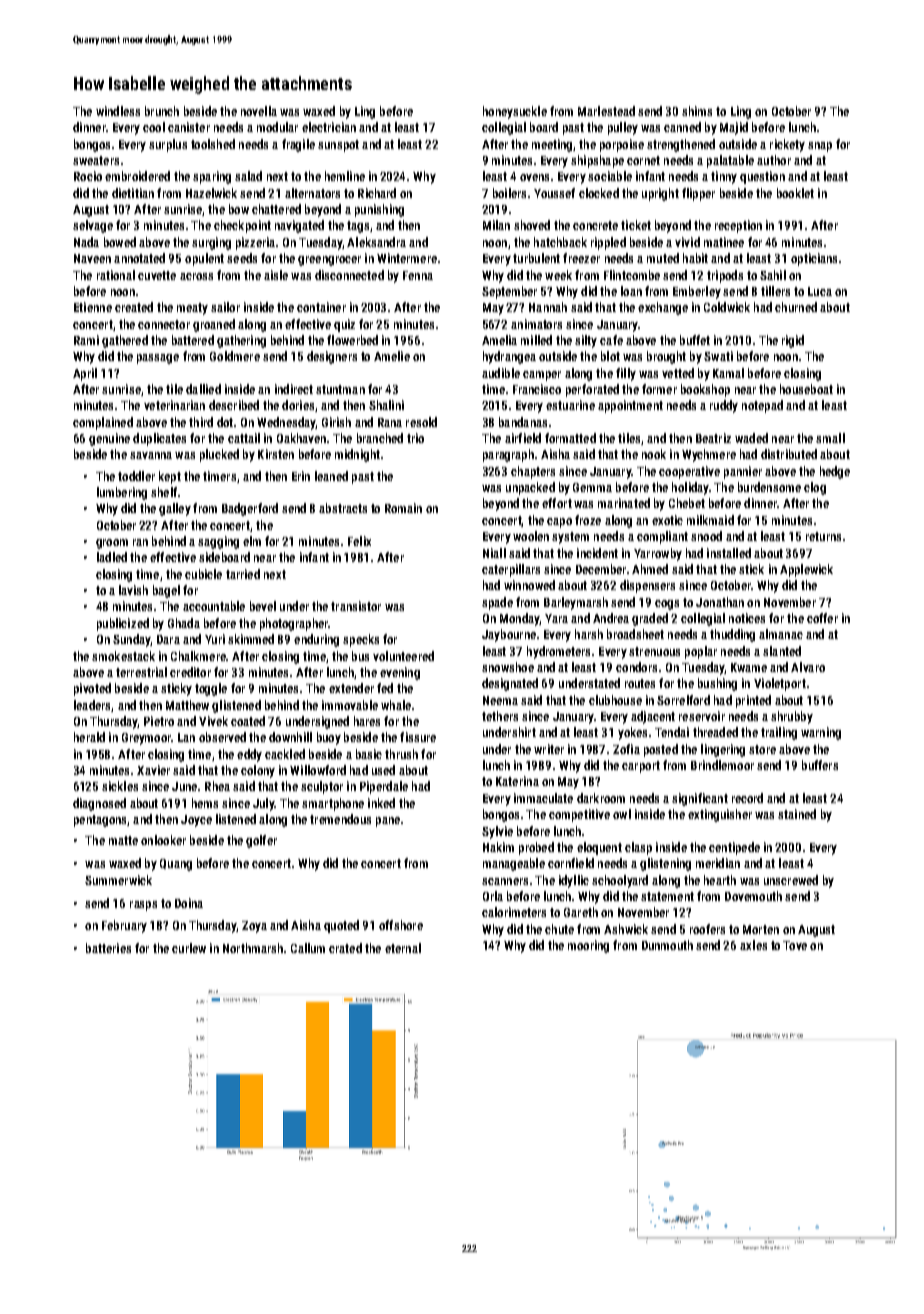 The image size is (924, 1314). I want to click on Naveen, so click(92, 258).
